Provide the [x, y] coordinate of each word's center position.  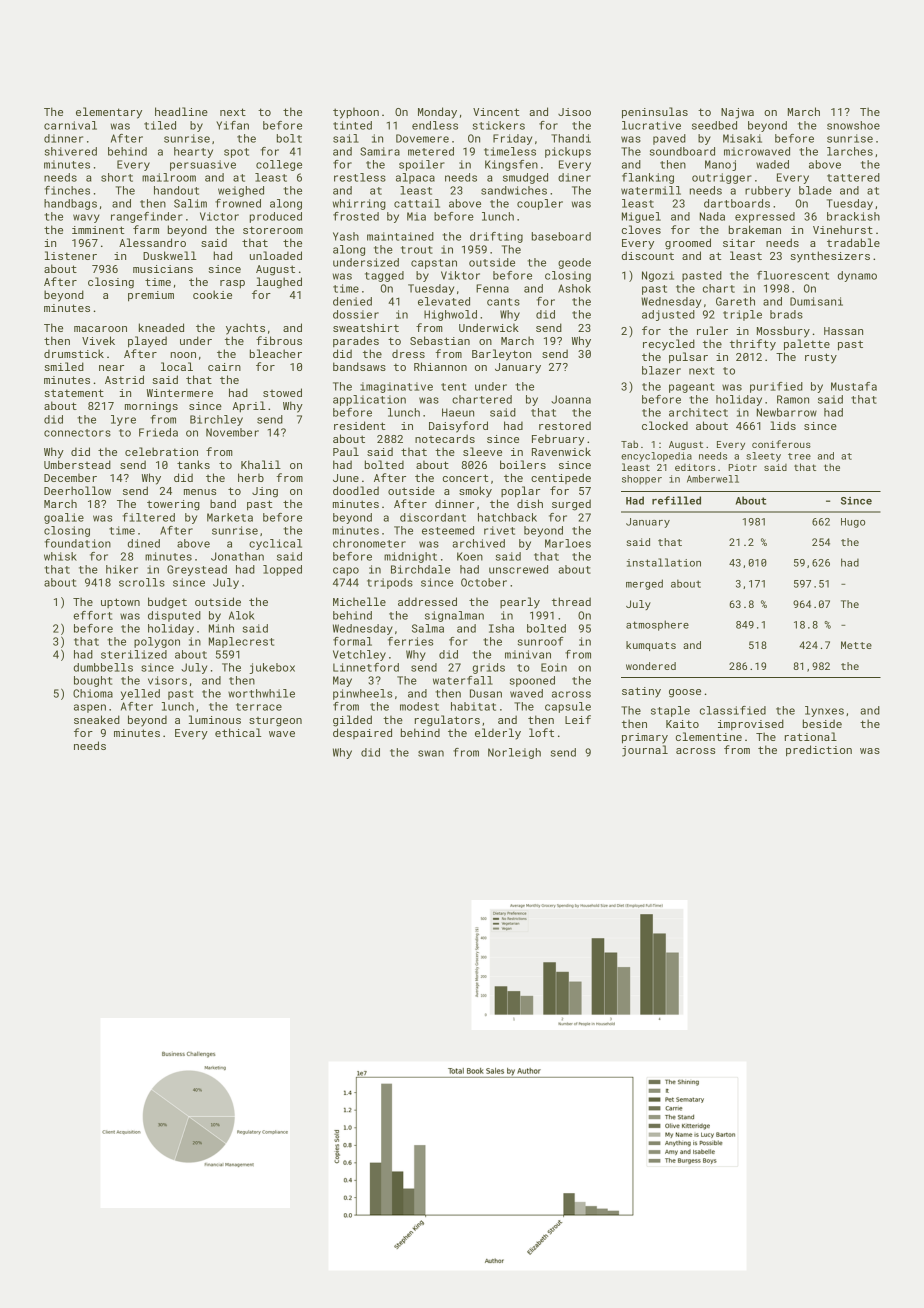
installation [664, 562]
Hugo [853, 523]
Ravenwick [561, 451]
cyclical [275, 544]
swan [431, 753]
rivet [499, 530]
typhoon [356, 113]
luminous [215, 719]
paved [669, 139]
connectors [77, 433]
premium [151, 296]
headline [181, 111]
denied [352, 301]
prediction [819, 751]
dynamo [857, 276]
